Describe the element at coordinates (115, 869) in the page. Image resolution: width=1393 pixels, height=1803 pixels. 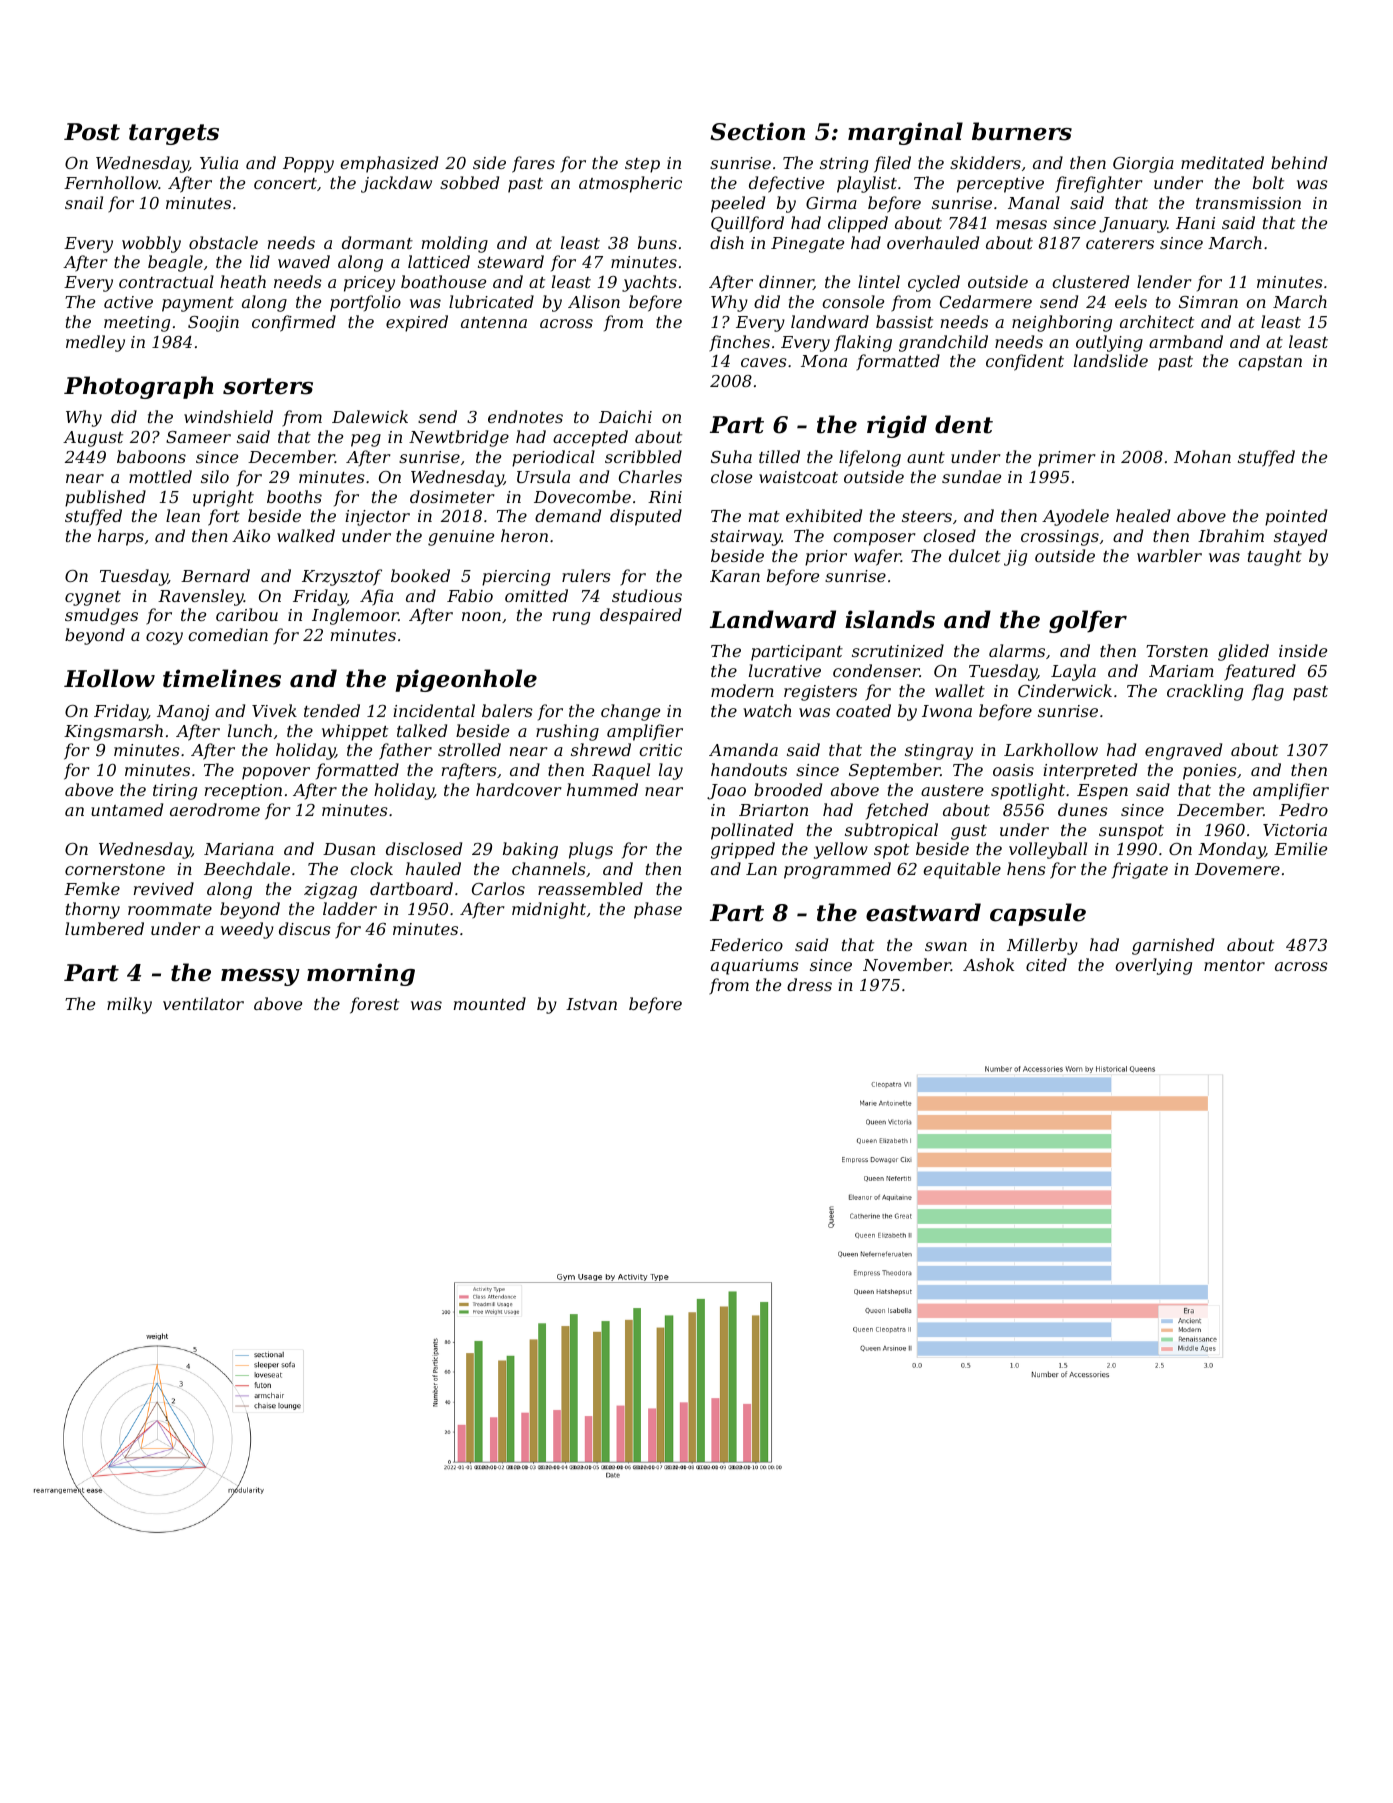
I see `cornerstone` at that location.
